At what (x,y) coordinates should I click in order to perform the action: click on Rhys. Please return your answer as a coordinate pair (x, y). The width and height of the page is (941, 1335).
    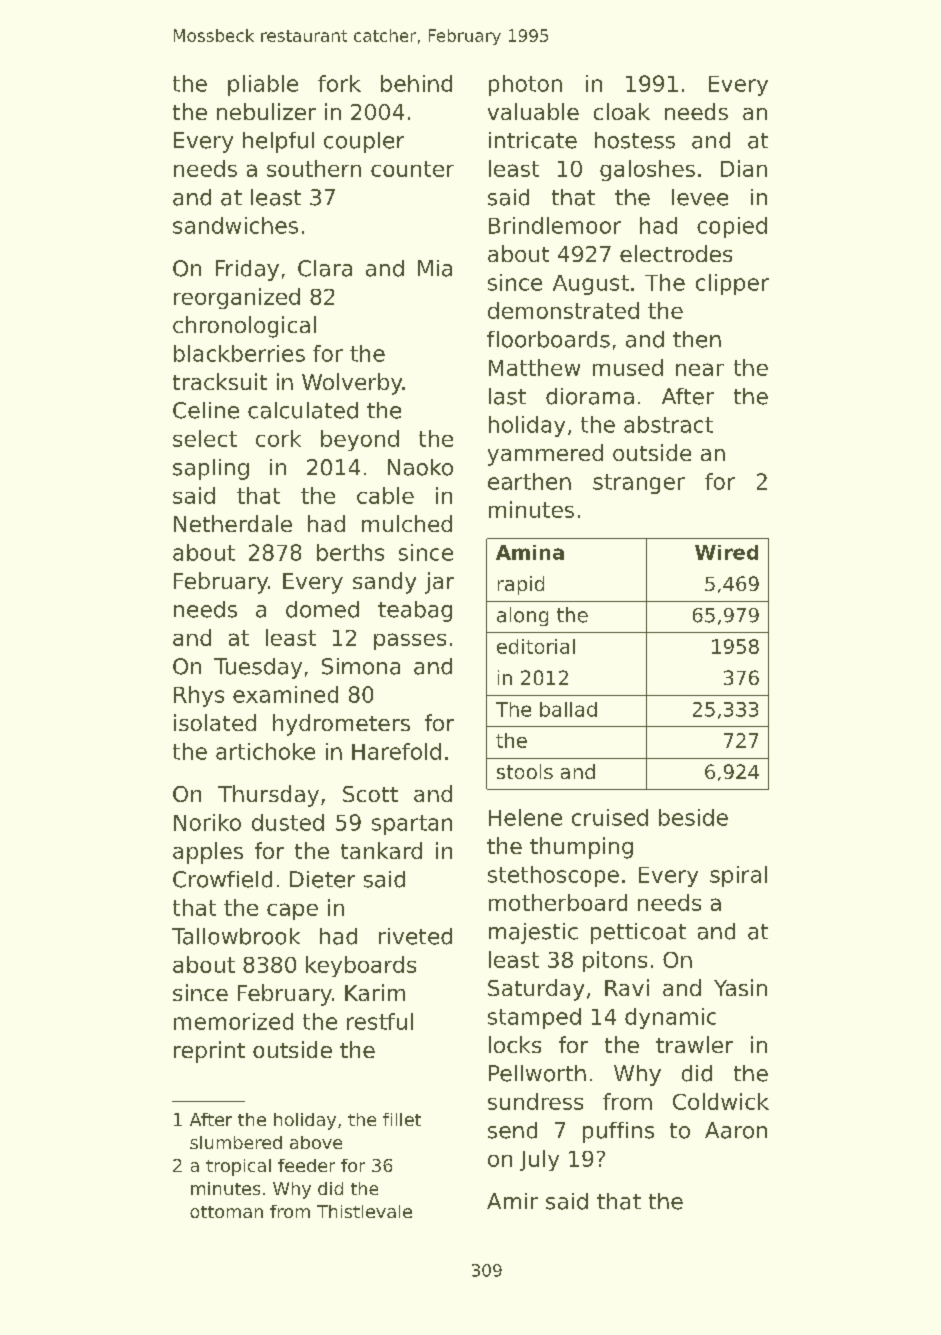
    Looking at the image, I should click on (199, 696).
